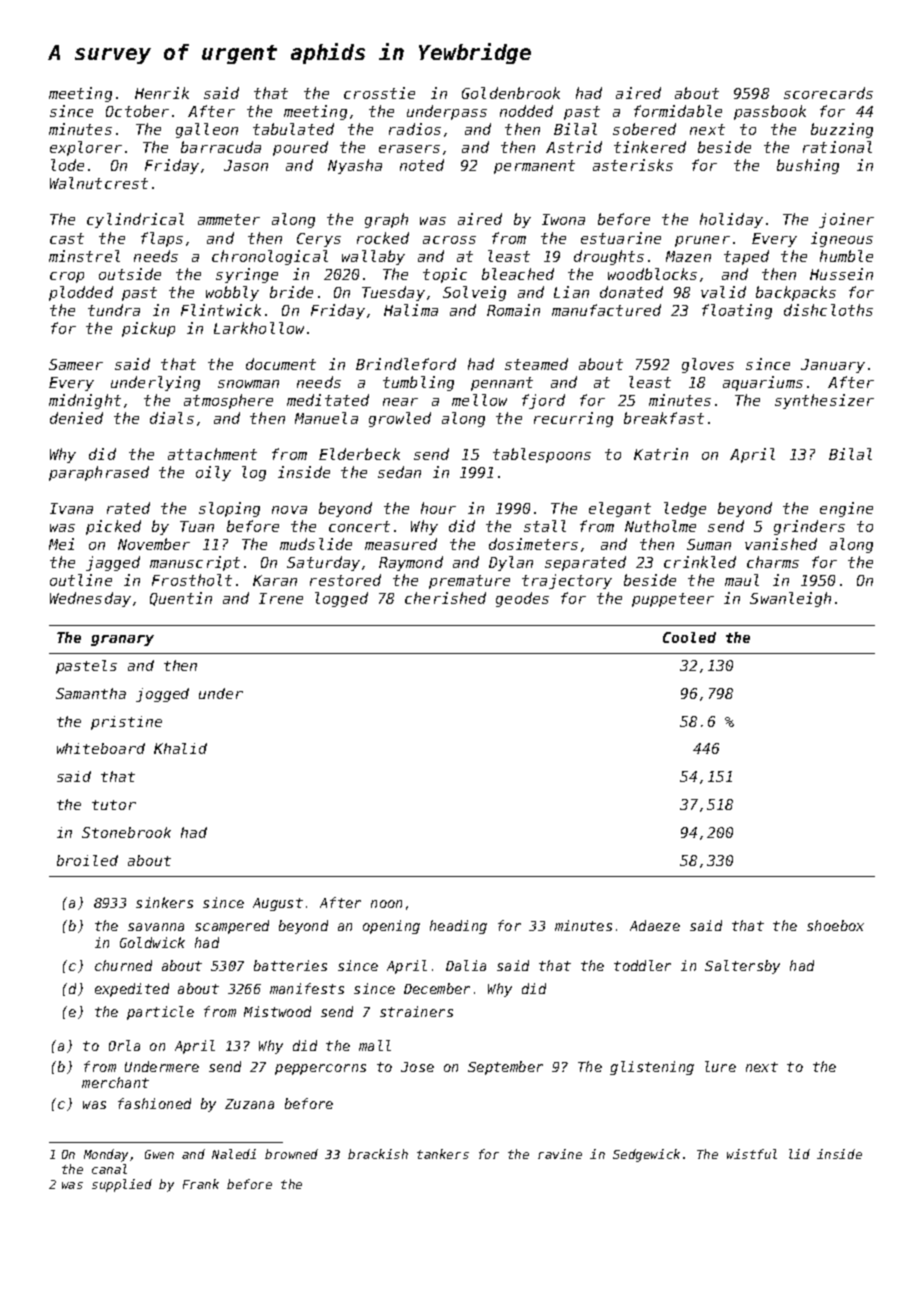  What do you see at coordinates (742, 967) in the image?
I see `Saltersby` at bounding box center [742, 967].
